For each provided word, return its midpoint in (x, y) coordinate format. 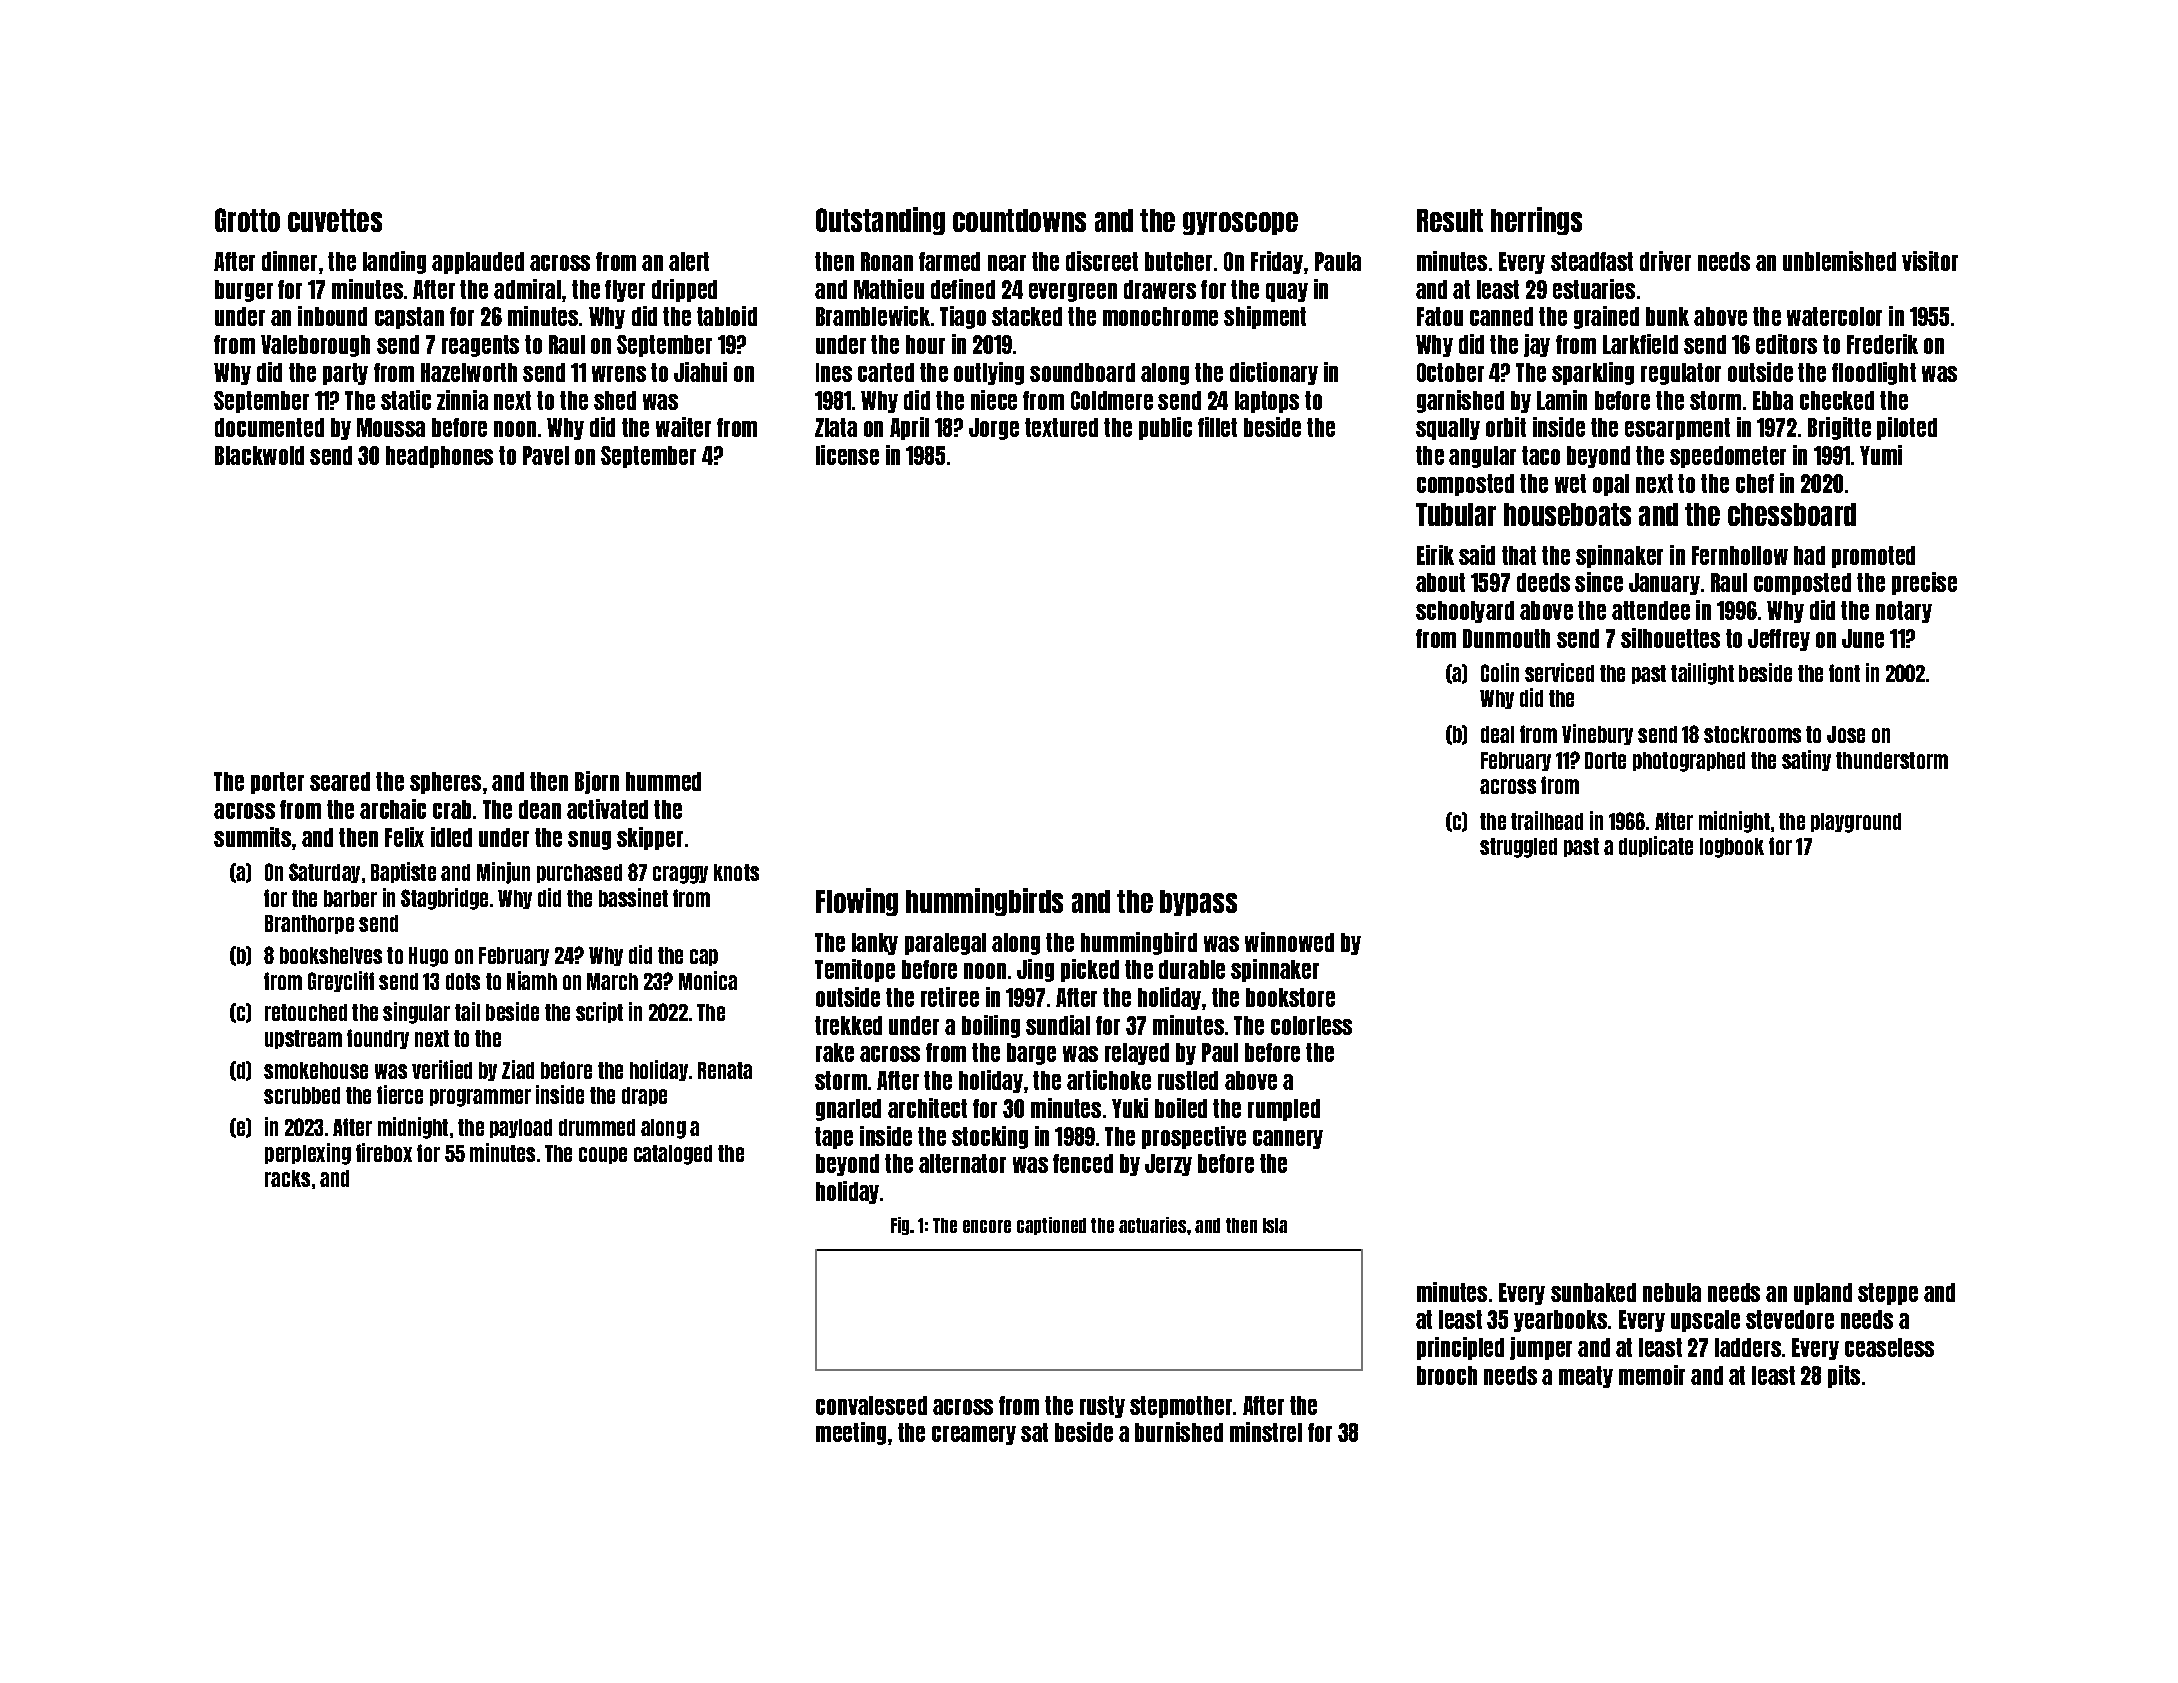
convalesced (871, 1405)
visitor (1930, 261)
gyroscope (1240, 223)
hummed (663, 781)
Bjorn (597, 782)
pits (1844, 1376)
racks (287, 1178)
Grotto (247, 220)
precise (1924, 583)
